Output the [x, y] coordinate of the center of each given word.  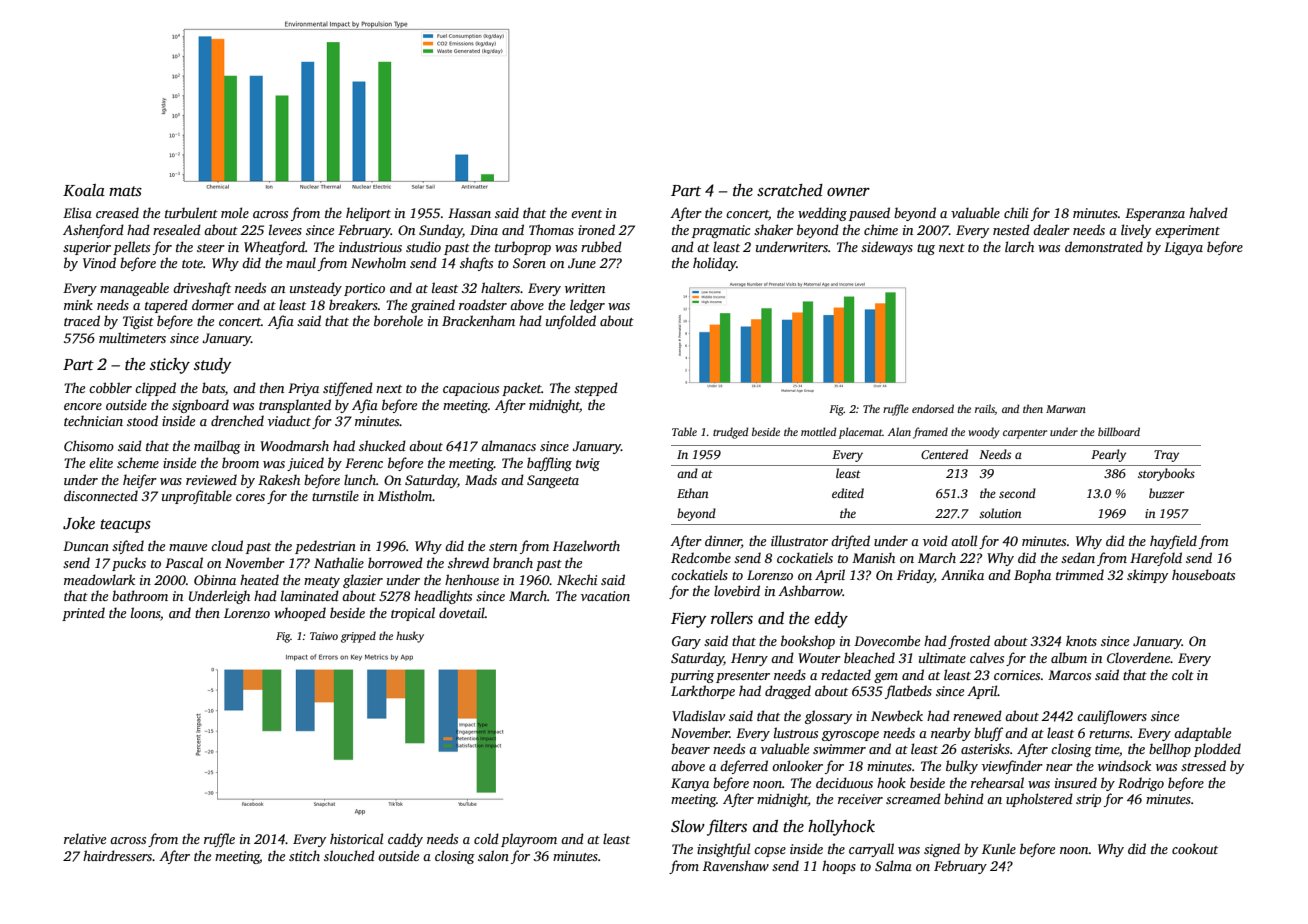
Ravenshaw [736, 865]
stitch [304, 855]
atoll [964, 540]
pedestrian [325, 547]
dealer [1051, 229]
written [585, 288]
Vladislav [698, 715]
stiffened [348, 389]
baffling [549, 464]
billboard [1119, 431]
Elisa [77, 212]
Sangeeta [553, 481]
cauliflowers [1112, 717]
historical [356, 838]
